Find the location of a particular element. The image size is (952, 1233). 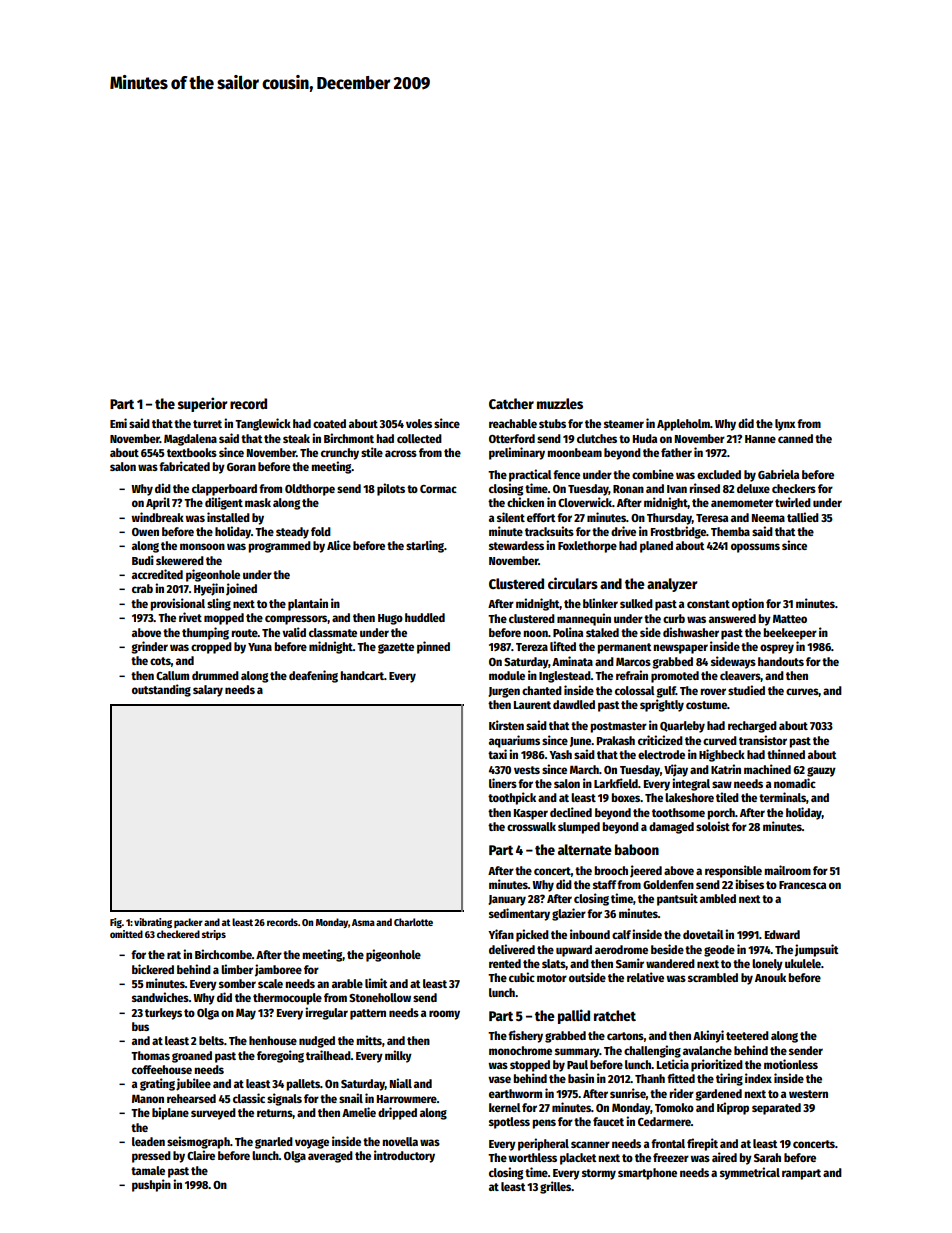

superior is located at coordinates (202, 404).
